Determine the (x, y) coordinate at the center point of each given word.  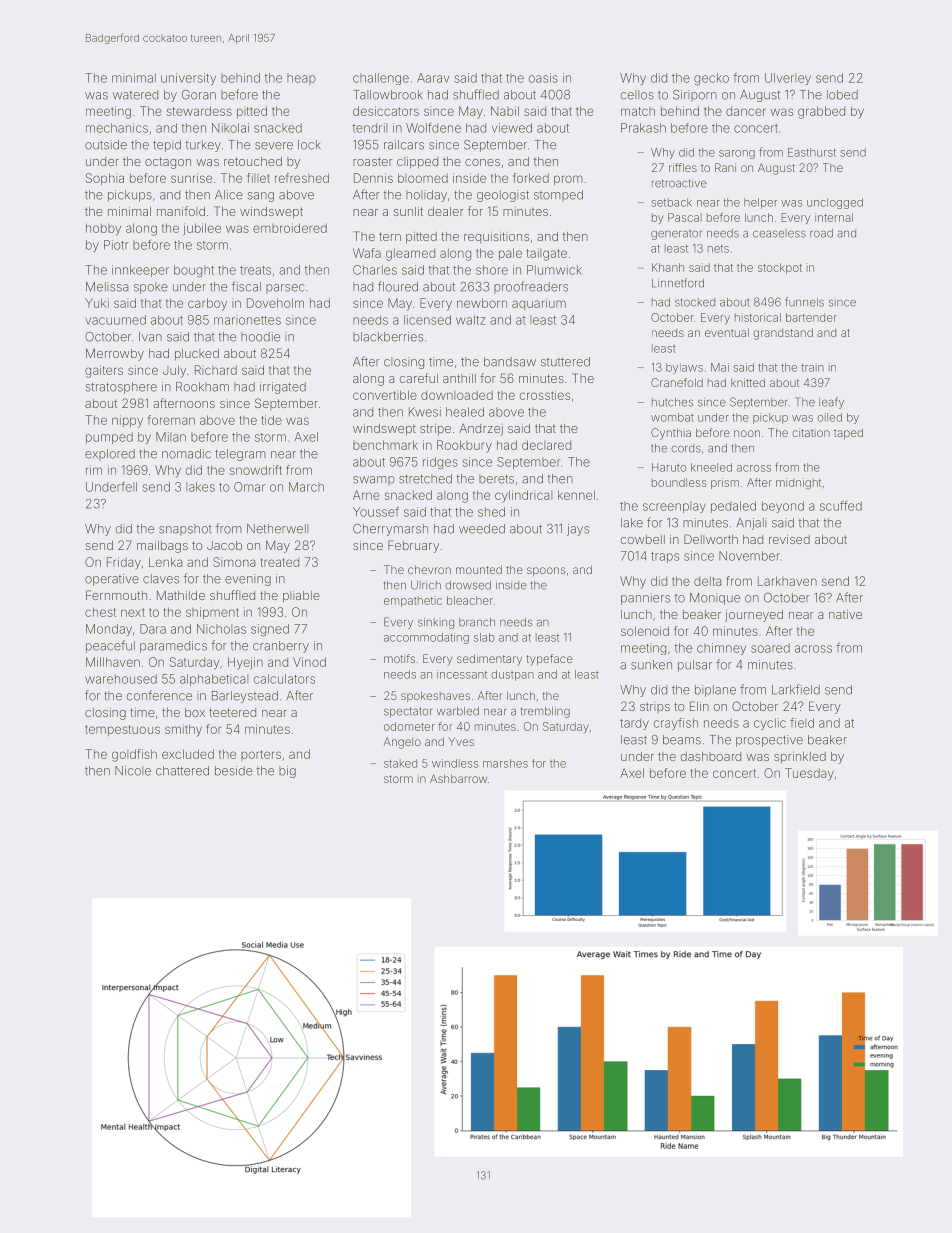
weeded (482, 529)
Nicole (133, 771)
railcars (404, 145)
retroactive (679, 183)
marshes (505, 763)
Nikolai (230, 128)
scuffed (841, 506)
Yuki (97, 303)
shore (492, 270)
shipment (212, 613)
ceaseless (779, 233)
